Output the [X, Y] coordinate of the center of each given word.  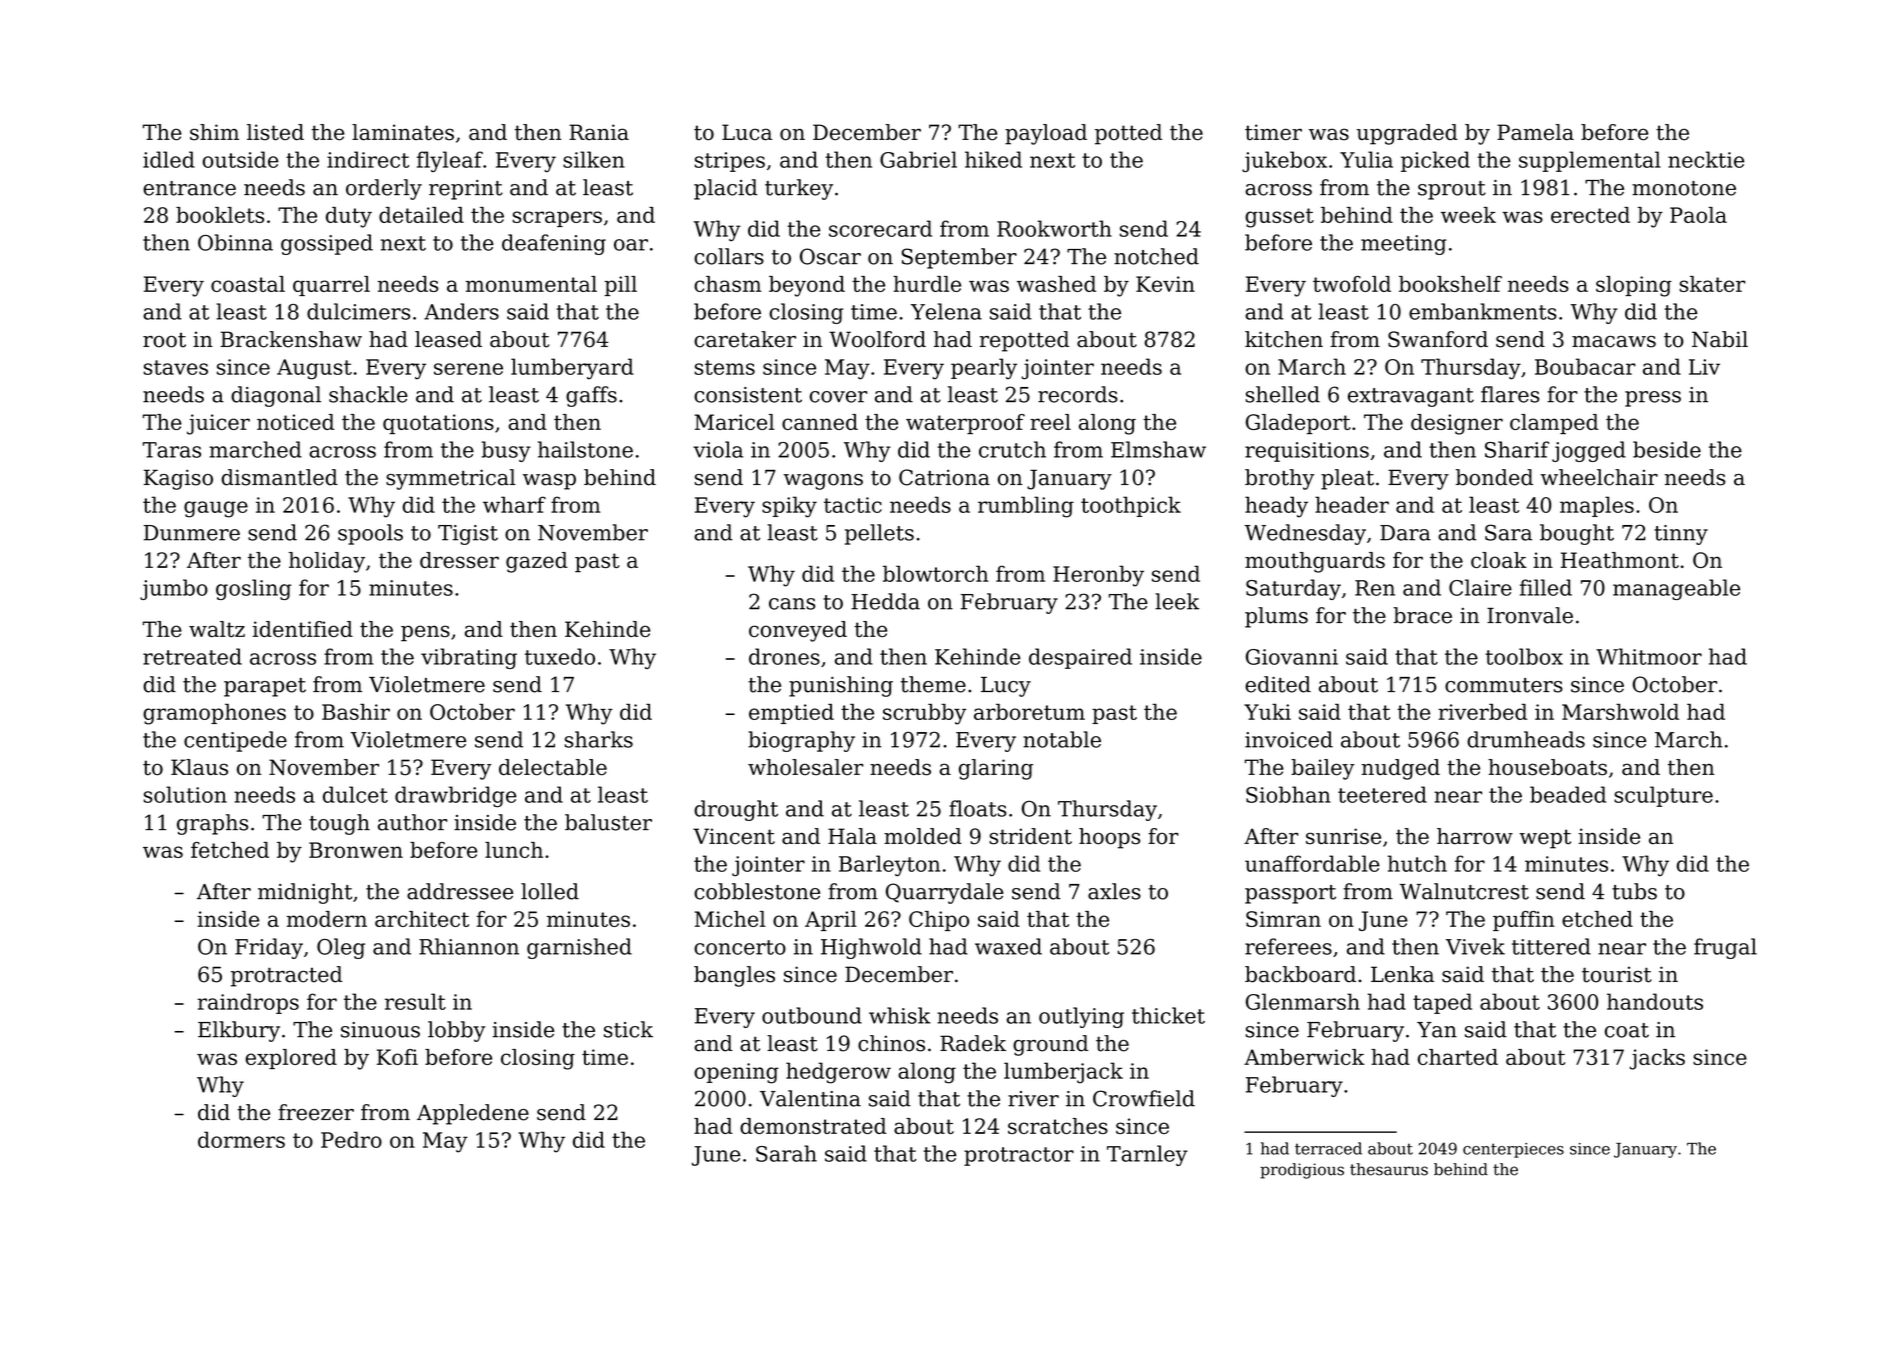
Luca [747, 132]
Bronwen [356, 850]
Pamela [1535, 132]
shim [214, 132]
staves [176, 367]
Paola [1698, 215]
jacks [1657, 1059]
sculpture [1663, 796]
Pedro [351, 1139]
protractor [1019, 1156]
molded [923, 836]
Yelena [946, 311]
